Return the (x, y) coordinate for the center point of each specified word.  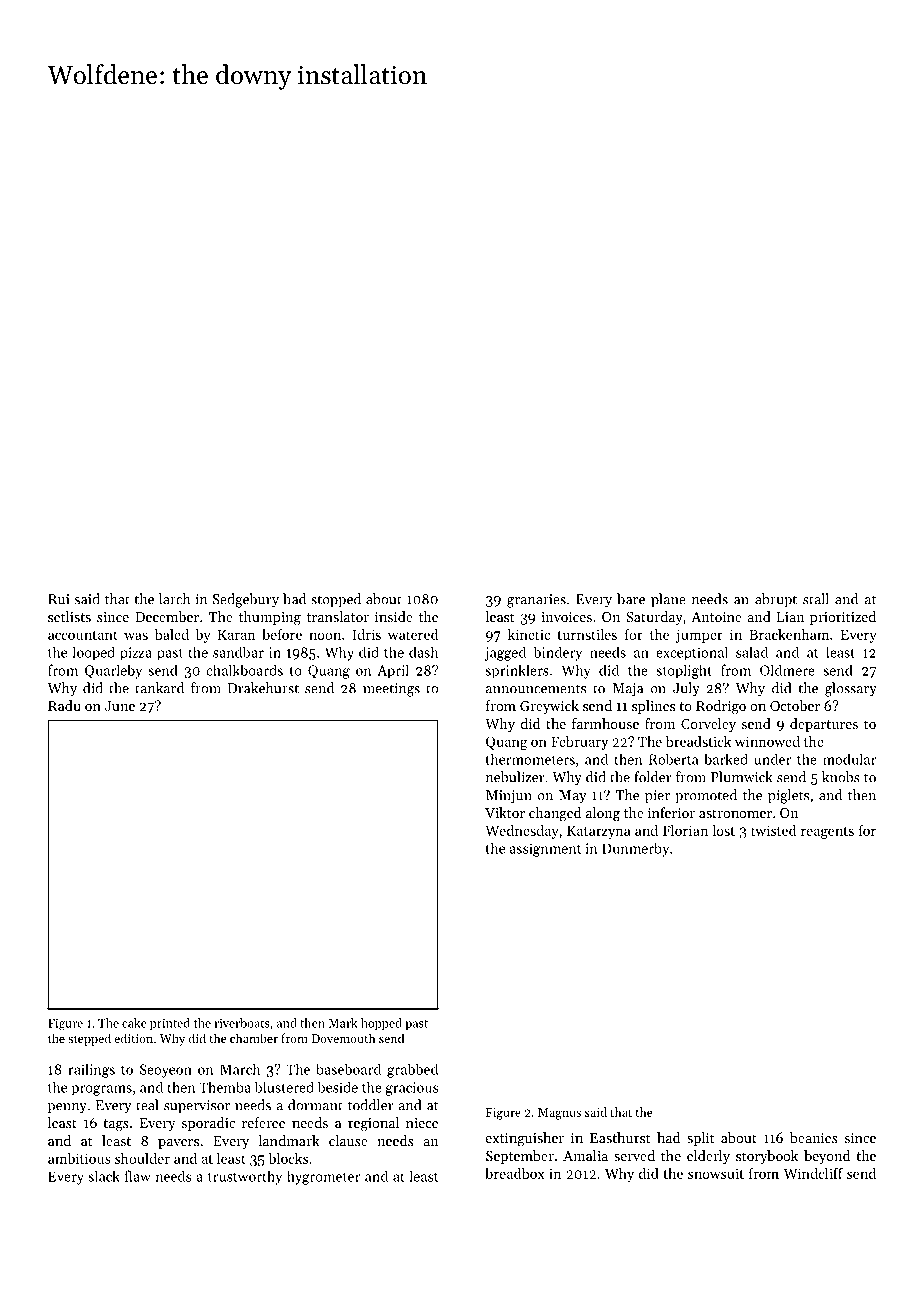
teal (147, 1105)
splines (653, 707)
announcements (536, 689)
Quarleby (113, 671)
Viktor (505, 812)
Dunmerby (635, 850)
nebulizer (515, 777)
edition (133, 1038)
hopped (381, 1024)
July (686, 689)
